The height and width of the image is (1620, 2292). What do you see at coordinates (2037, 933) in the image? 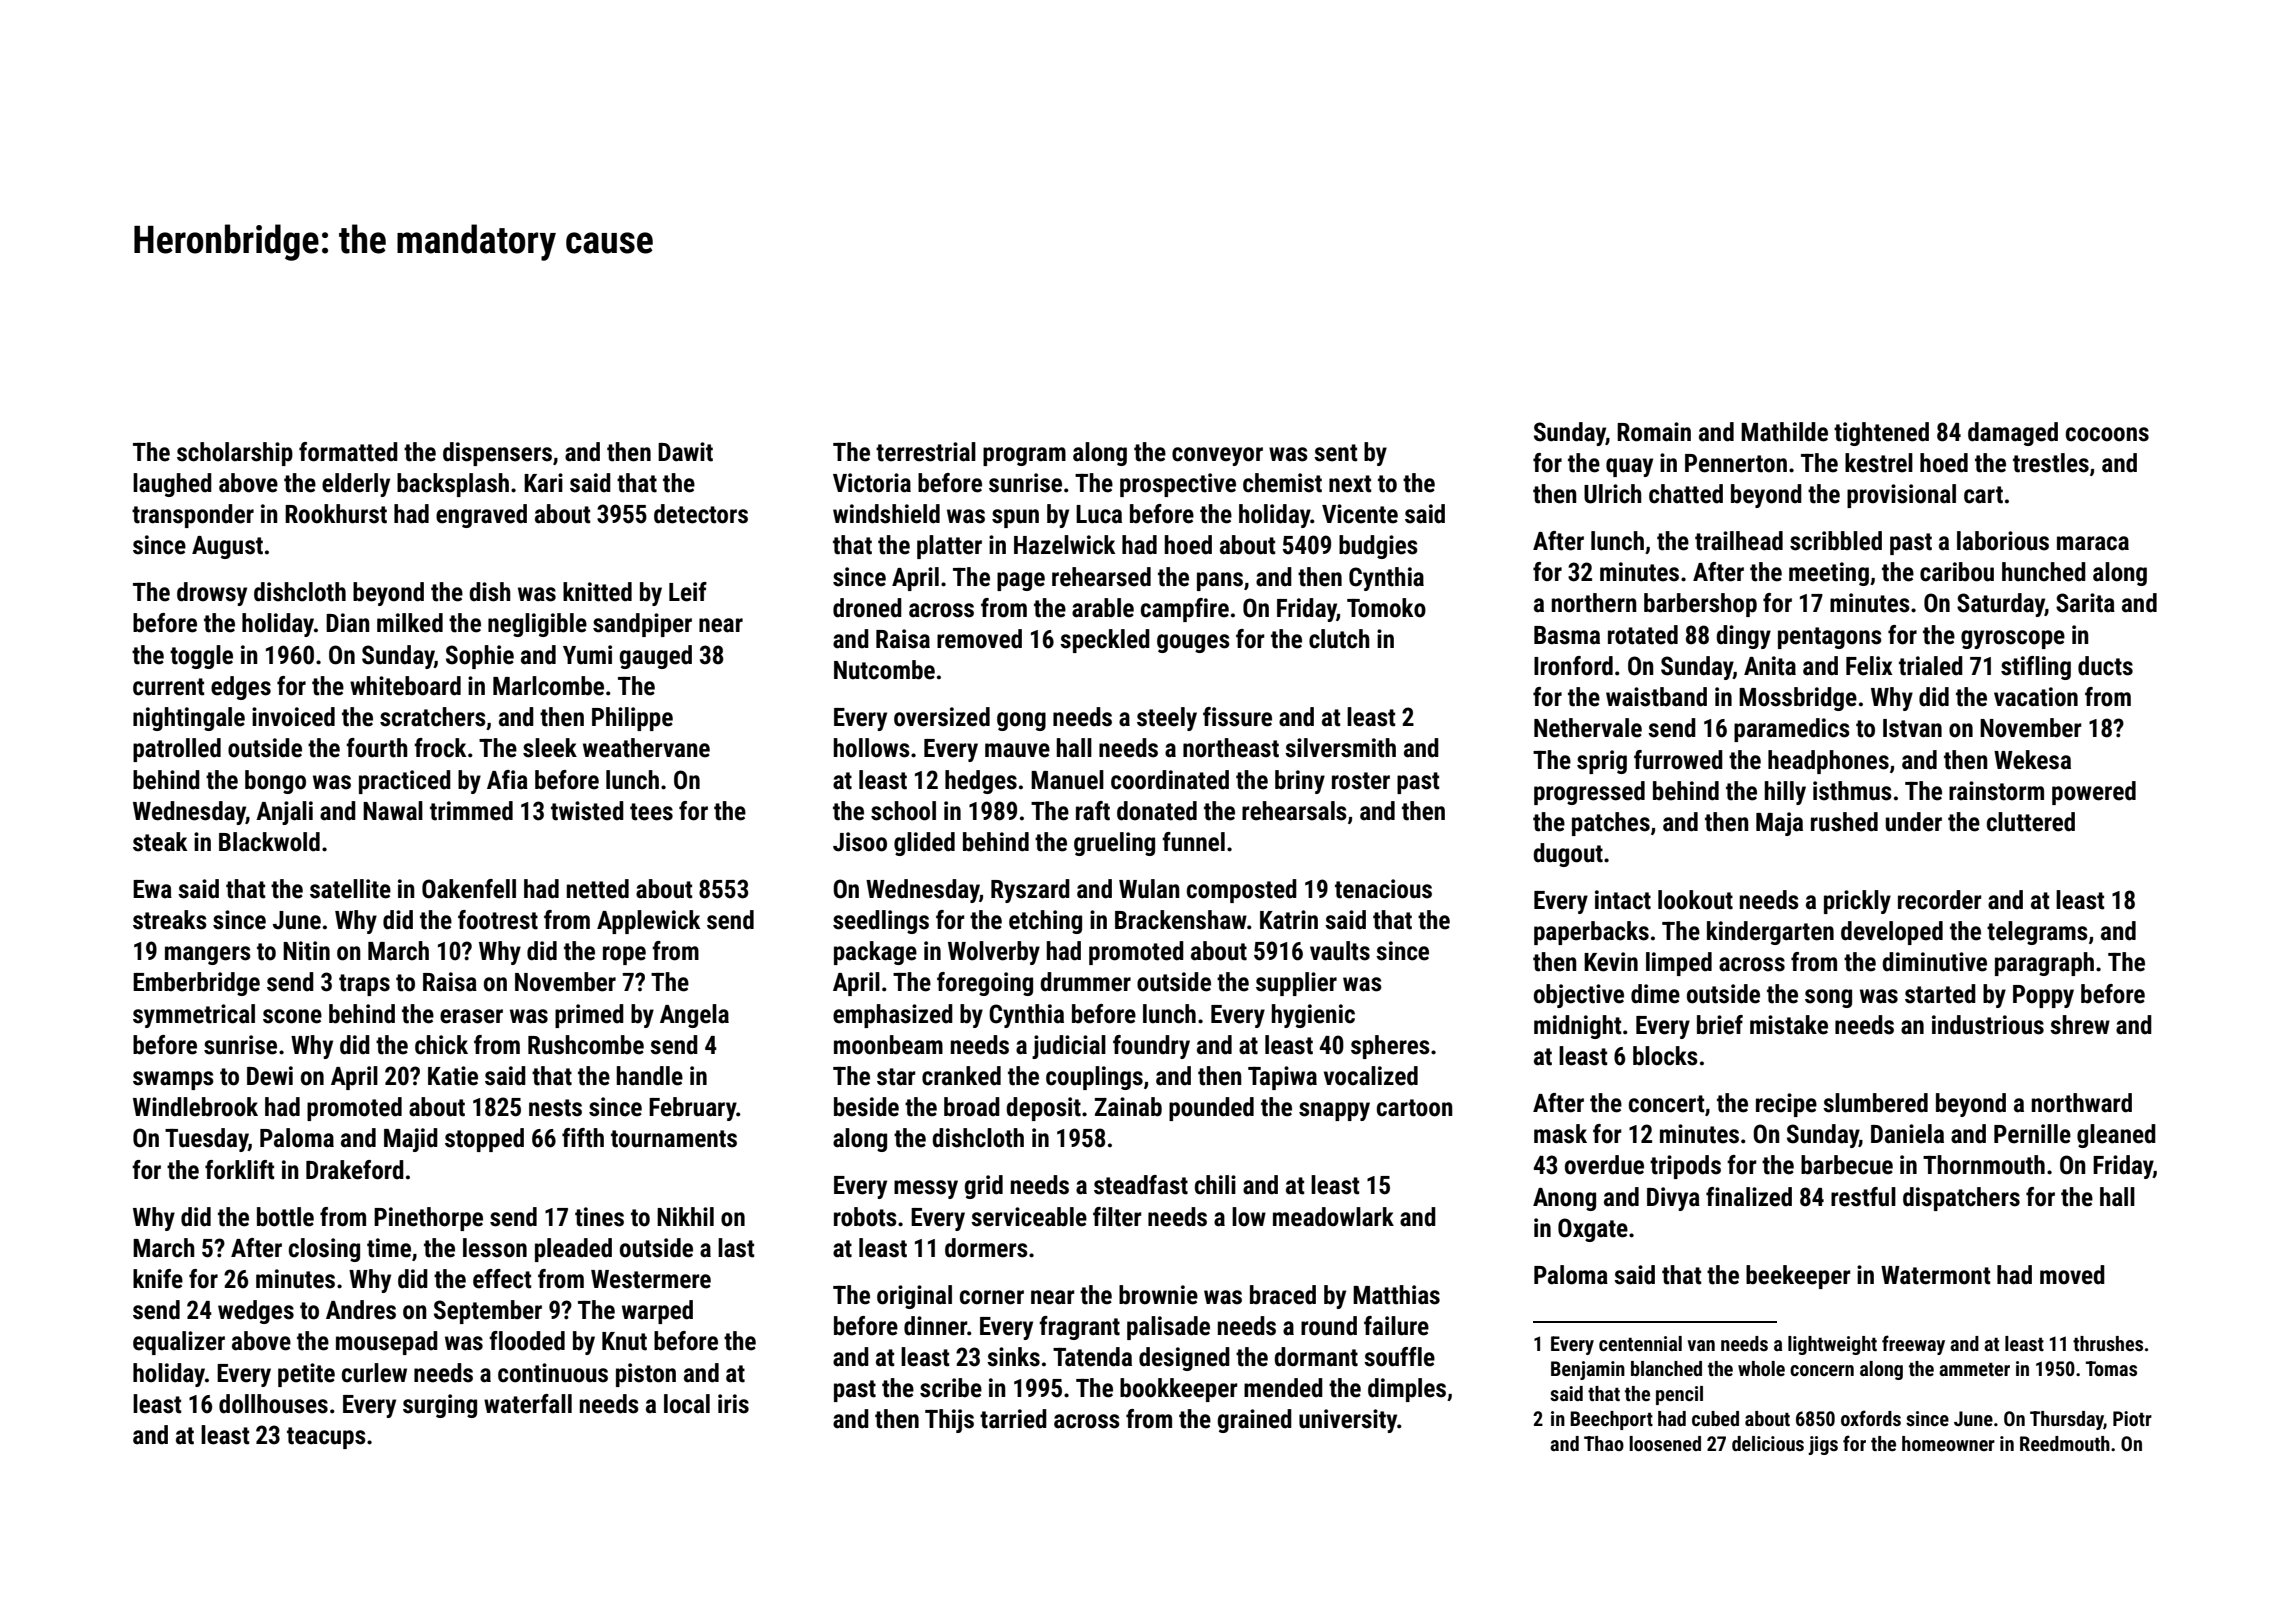
I see `telegrams` at bounding box center [2037, 933].
